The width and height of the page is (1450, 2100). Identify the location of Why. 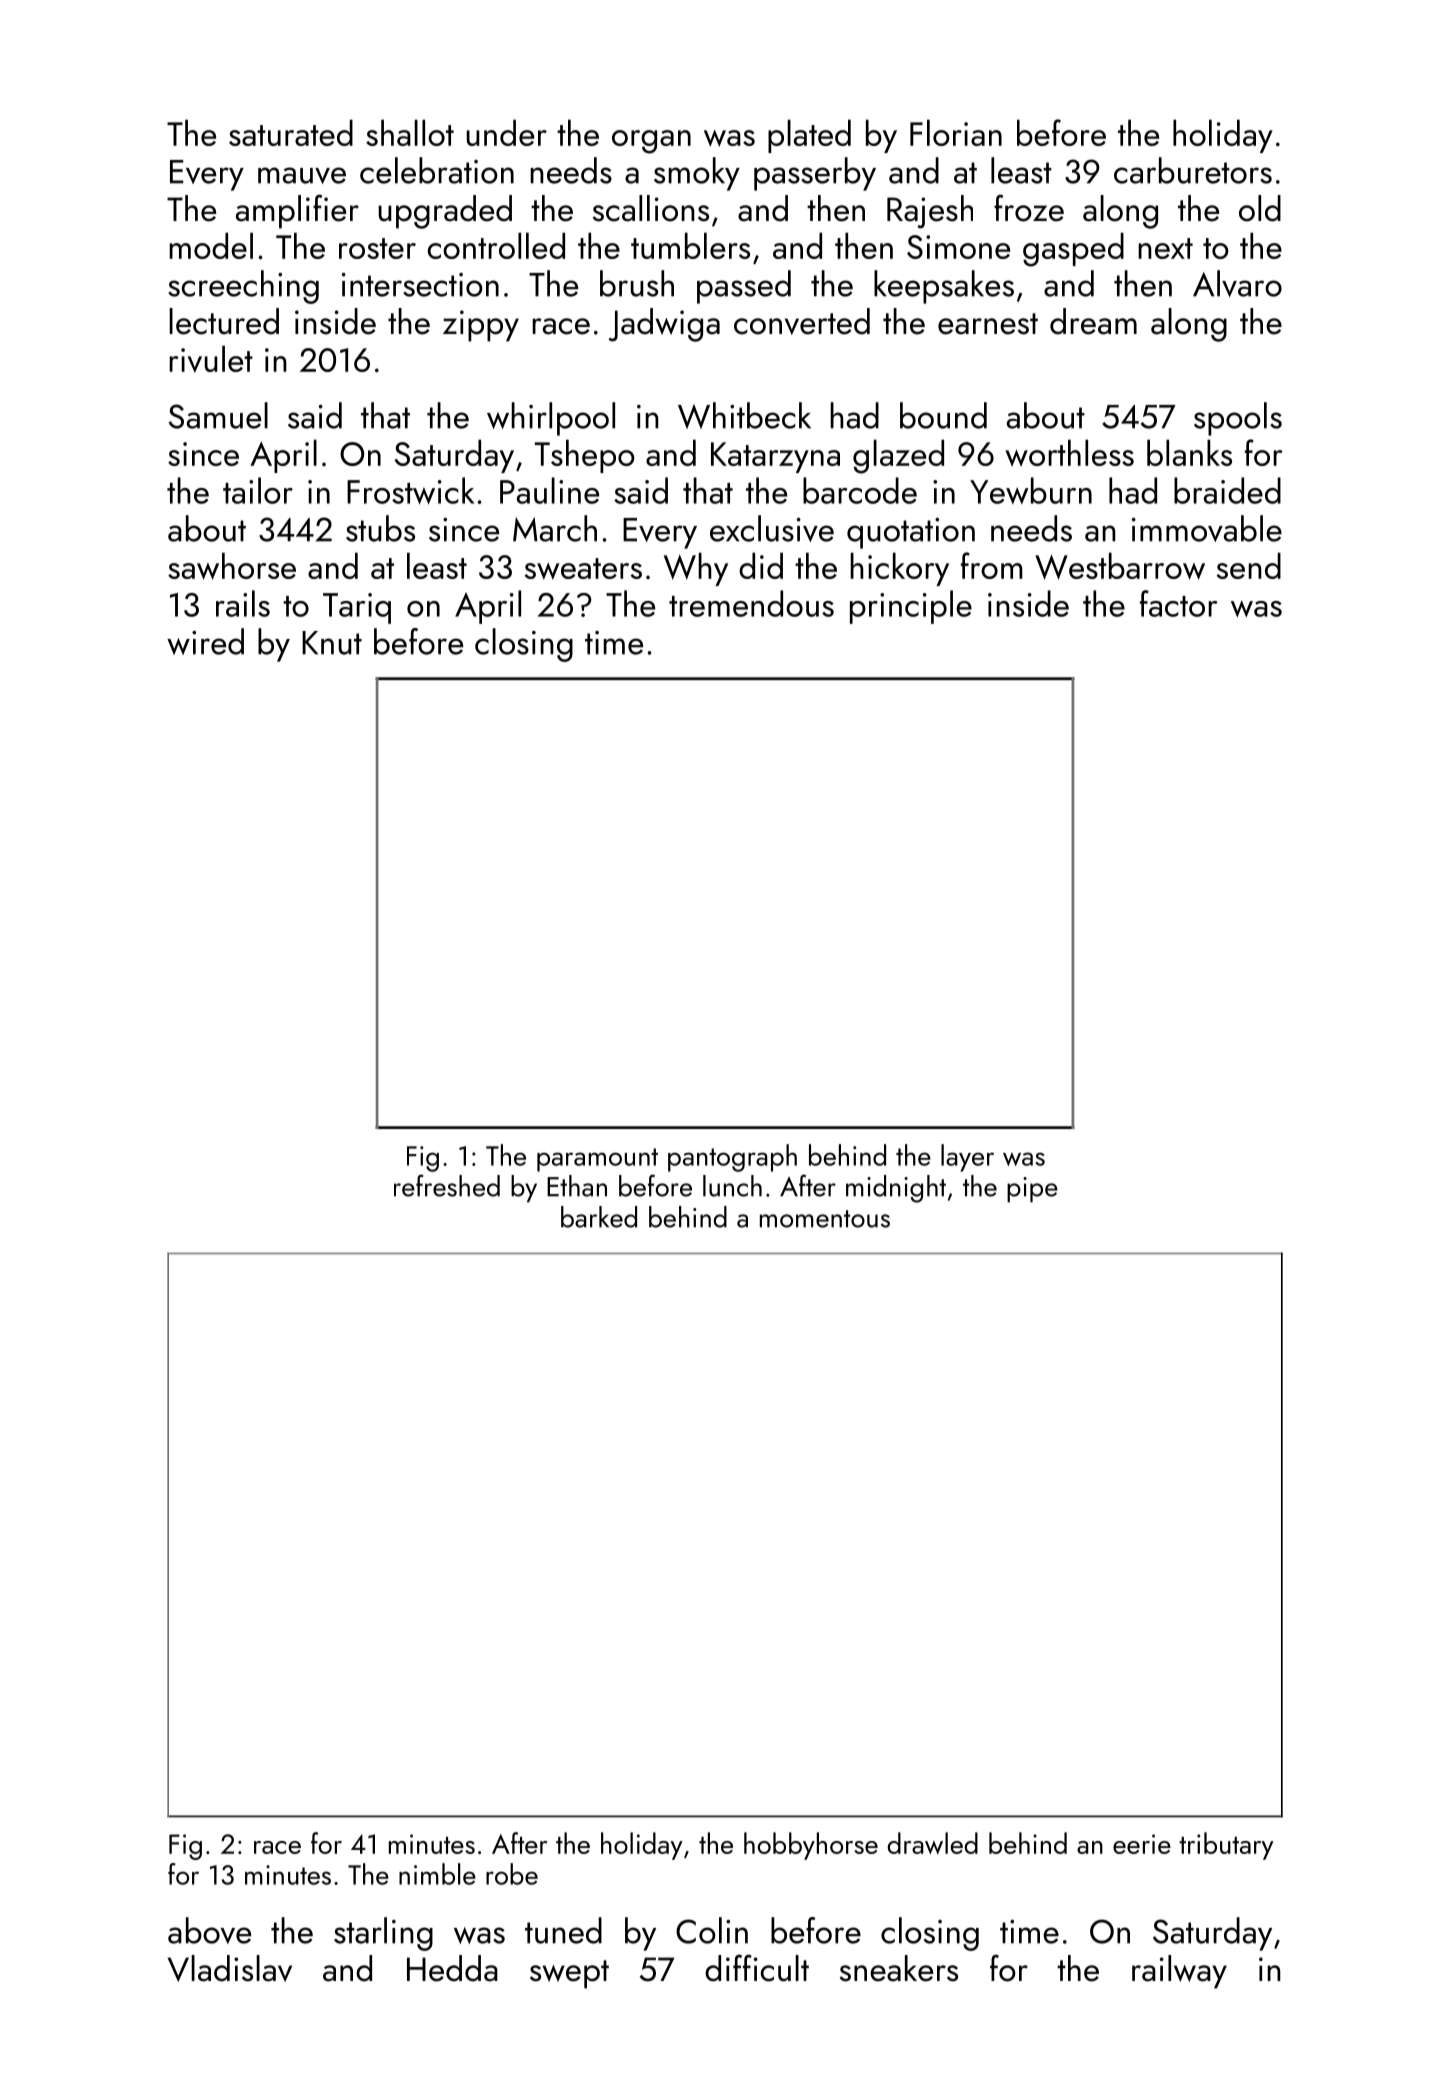
(696, 569).
